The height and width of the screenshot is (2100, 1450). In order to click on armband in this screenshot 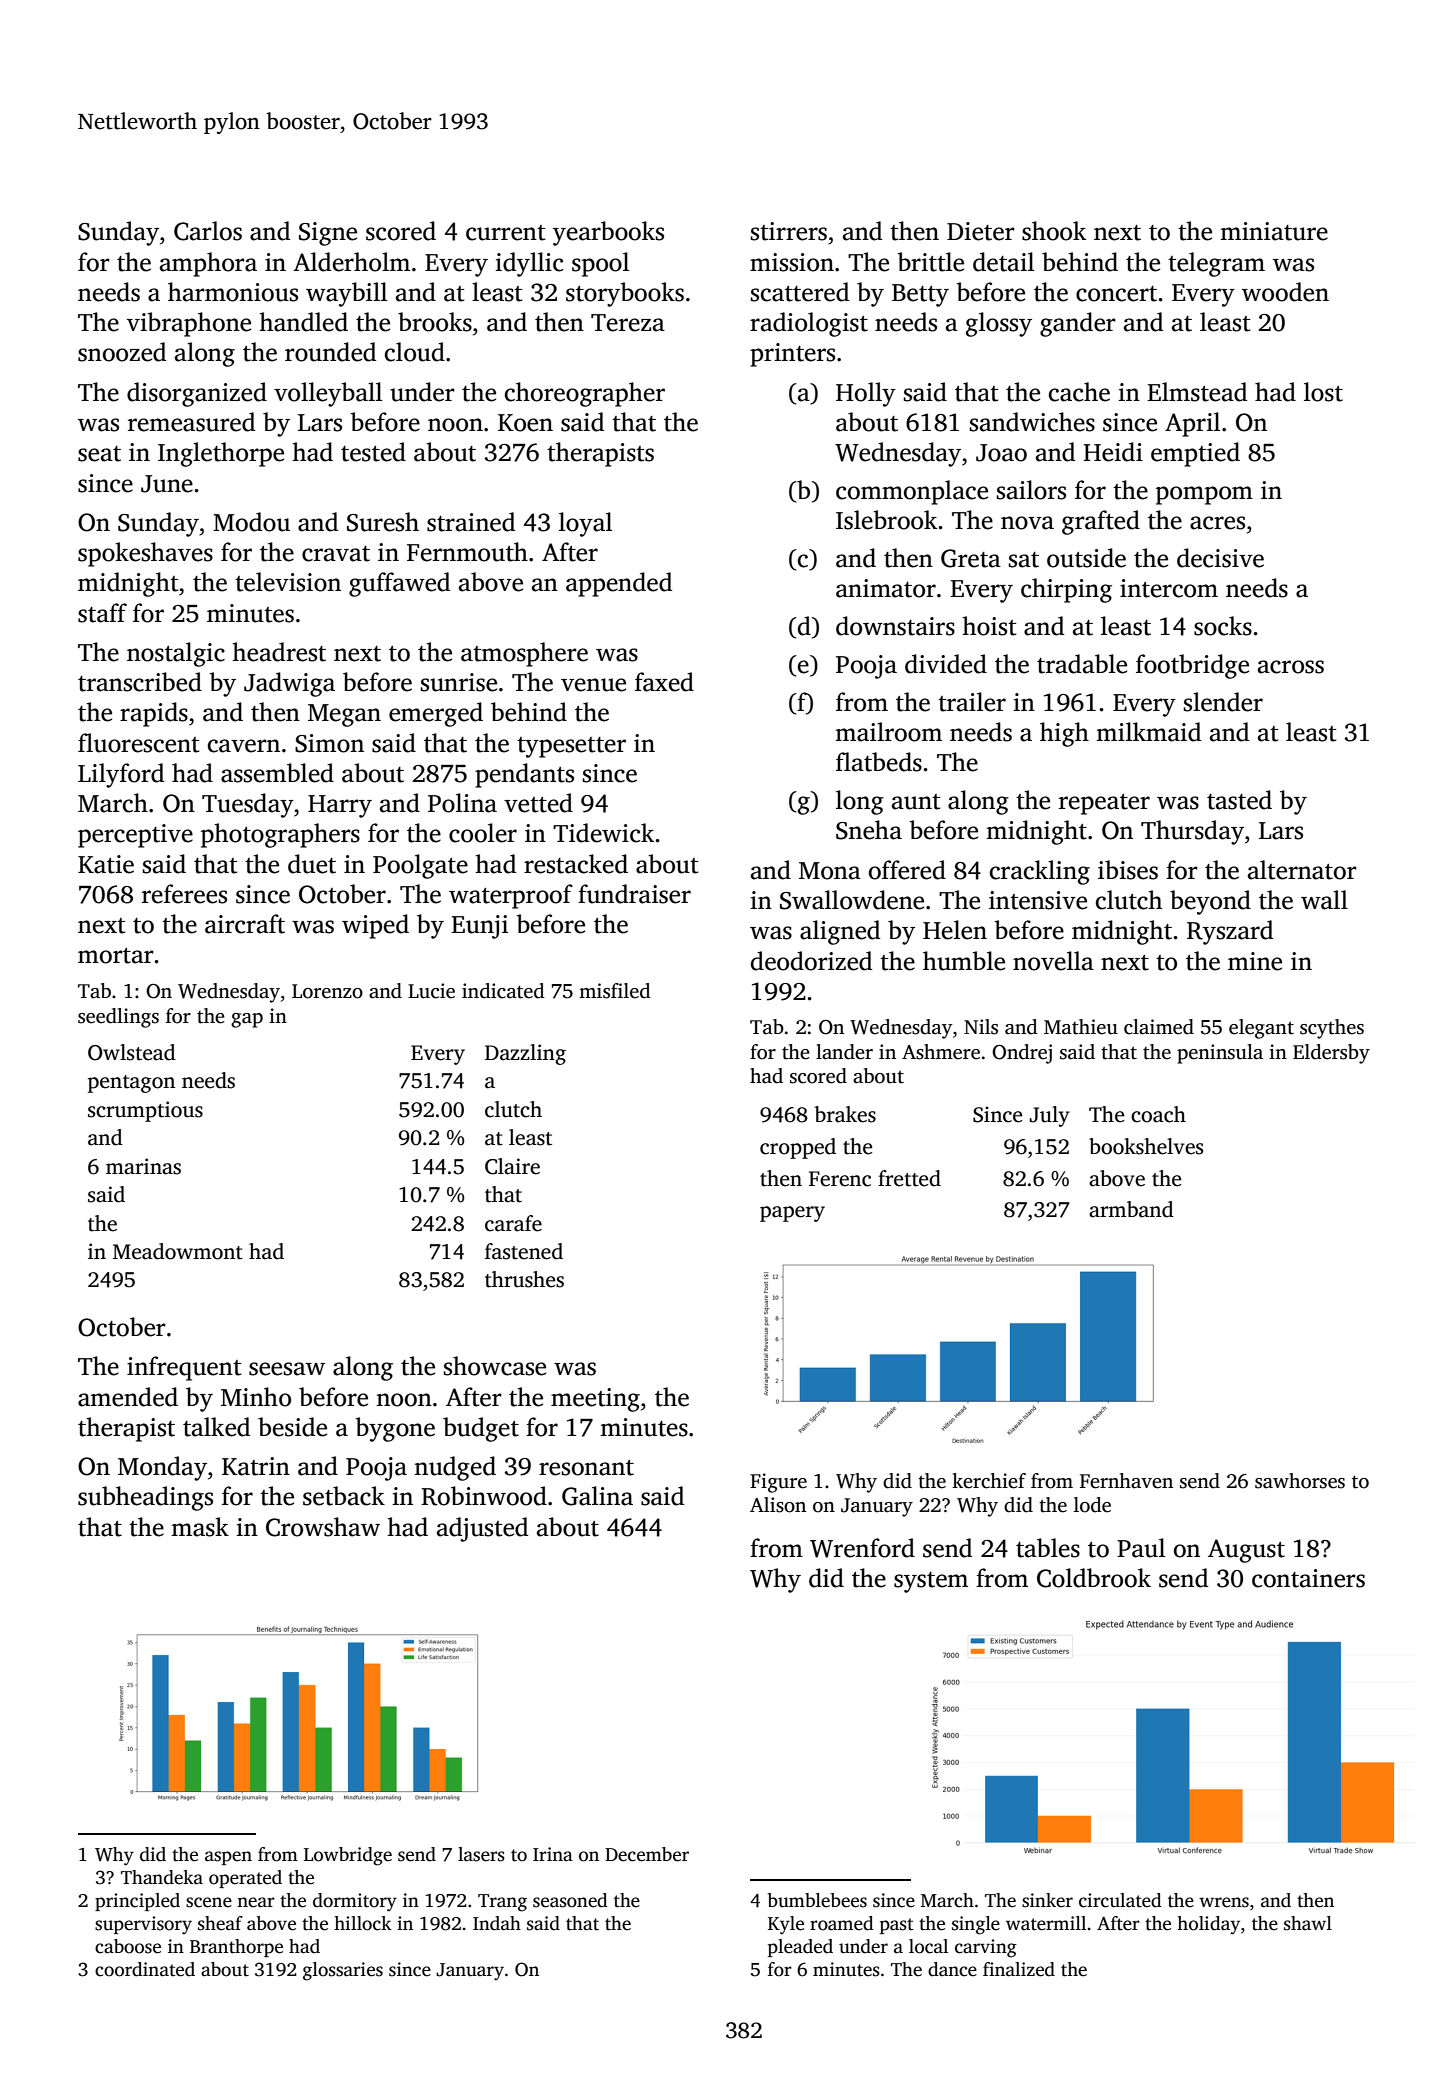, I will do `click(1131, 1209)`.
